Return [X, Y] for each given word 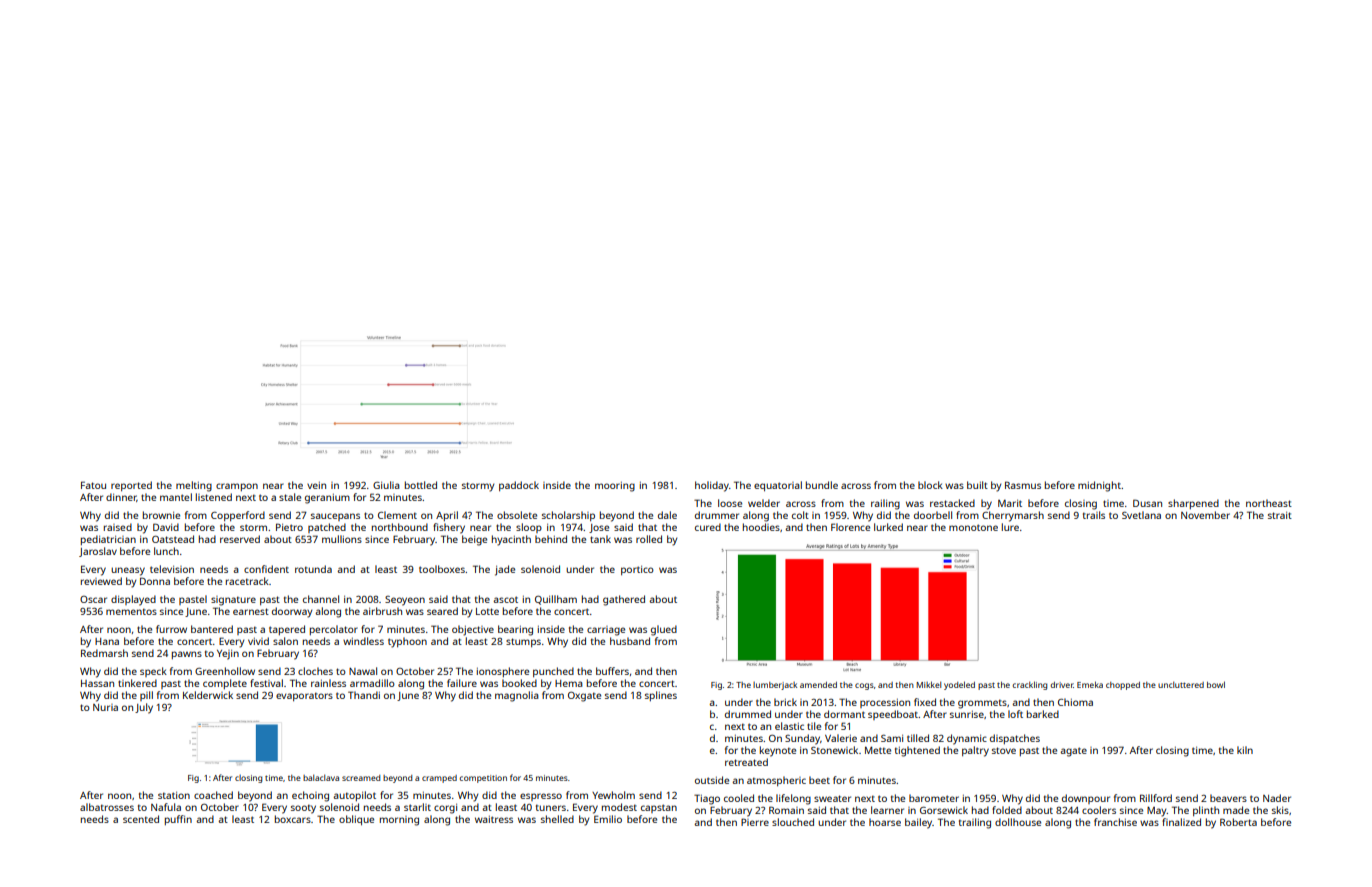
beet [819, 780]
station [174, 795]
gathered [624, 600]
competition [483, 779]
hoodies [761, 527]
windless [363, 641]
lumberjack [775, 686]
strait [1280, 515]
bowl [1216, 684]
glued [664, 630]
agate [1073, 752]
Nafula [166, 807]
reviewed [101, 581]
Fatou [93, 485]
